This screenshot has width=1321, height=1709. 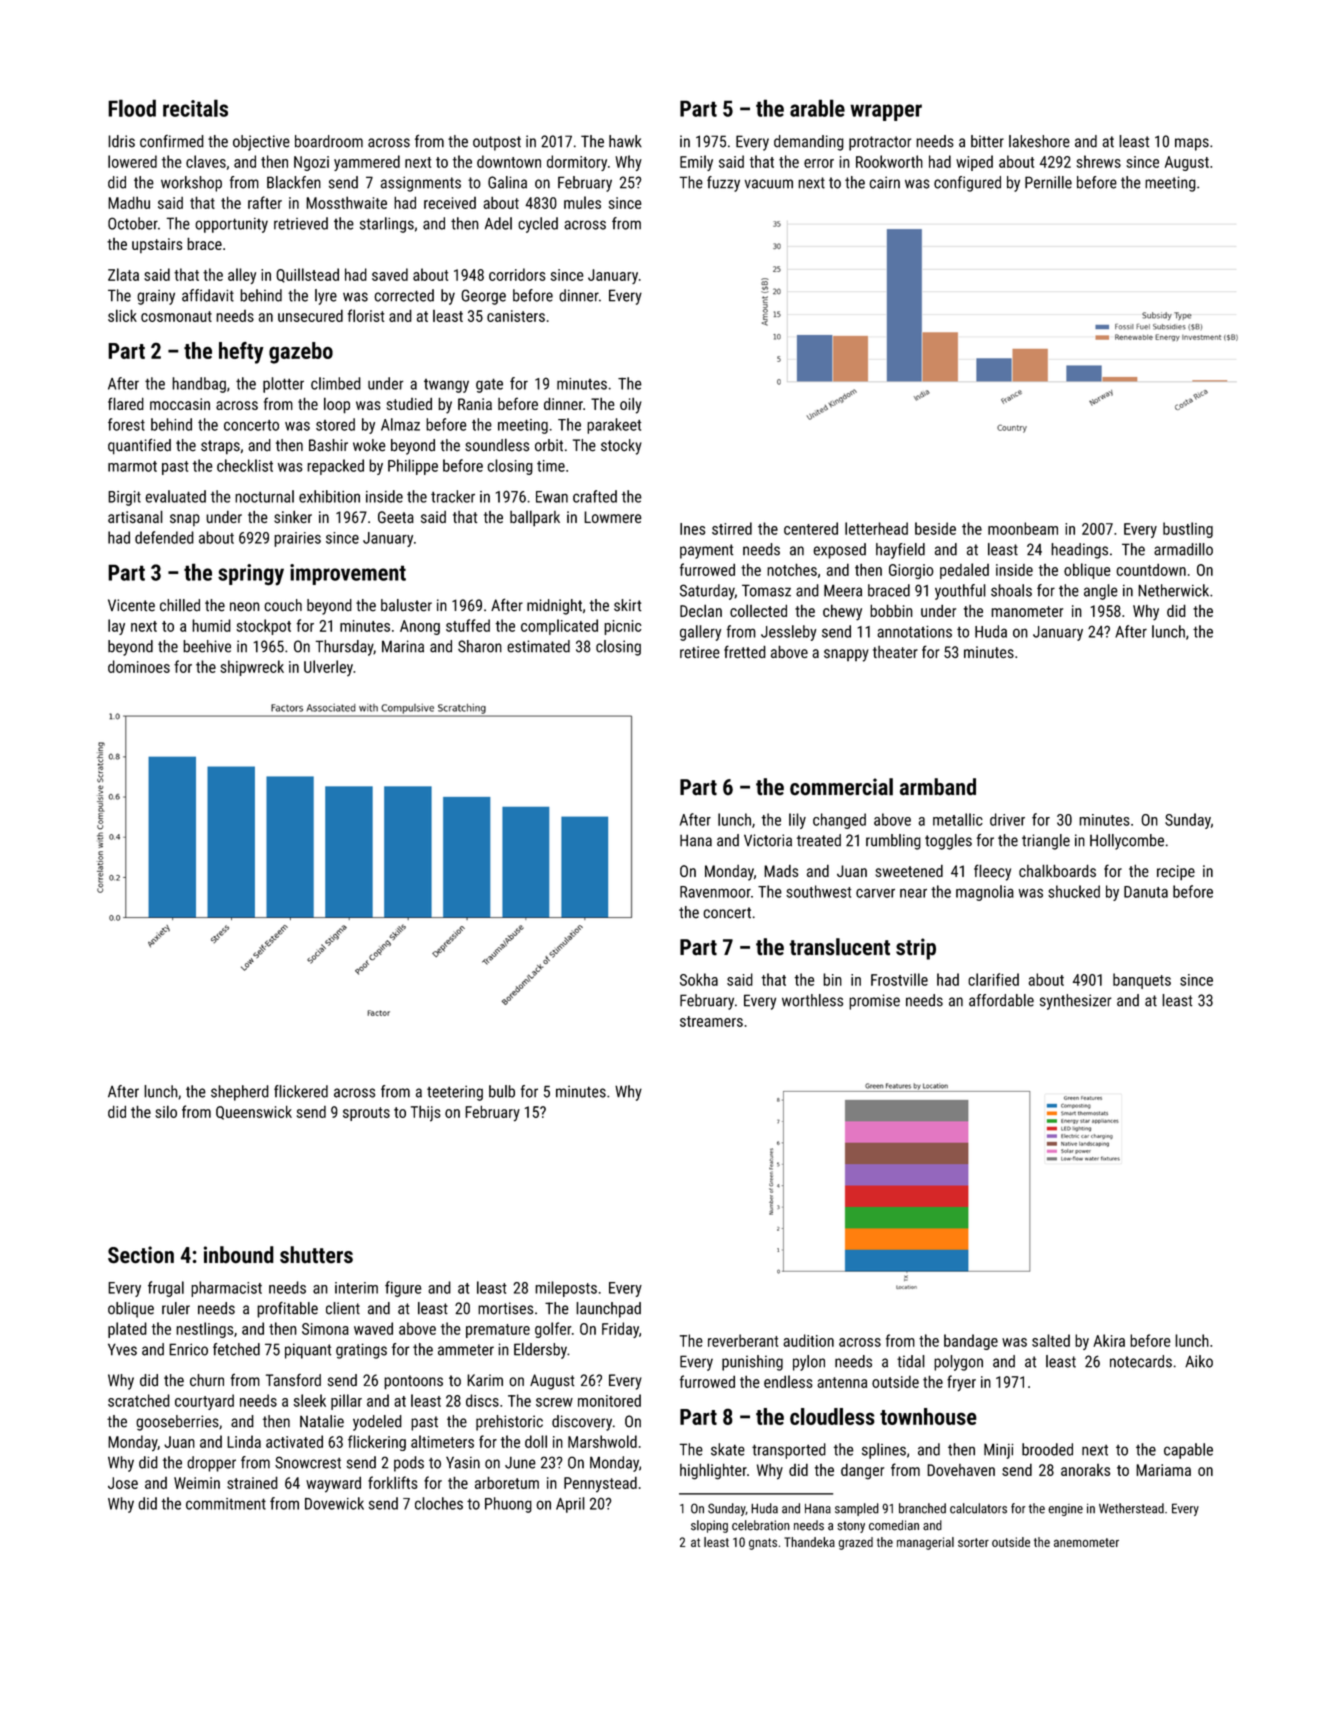 I want to click on claves, so click(x=206, y=161).
